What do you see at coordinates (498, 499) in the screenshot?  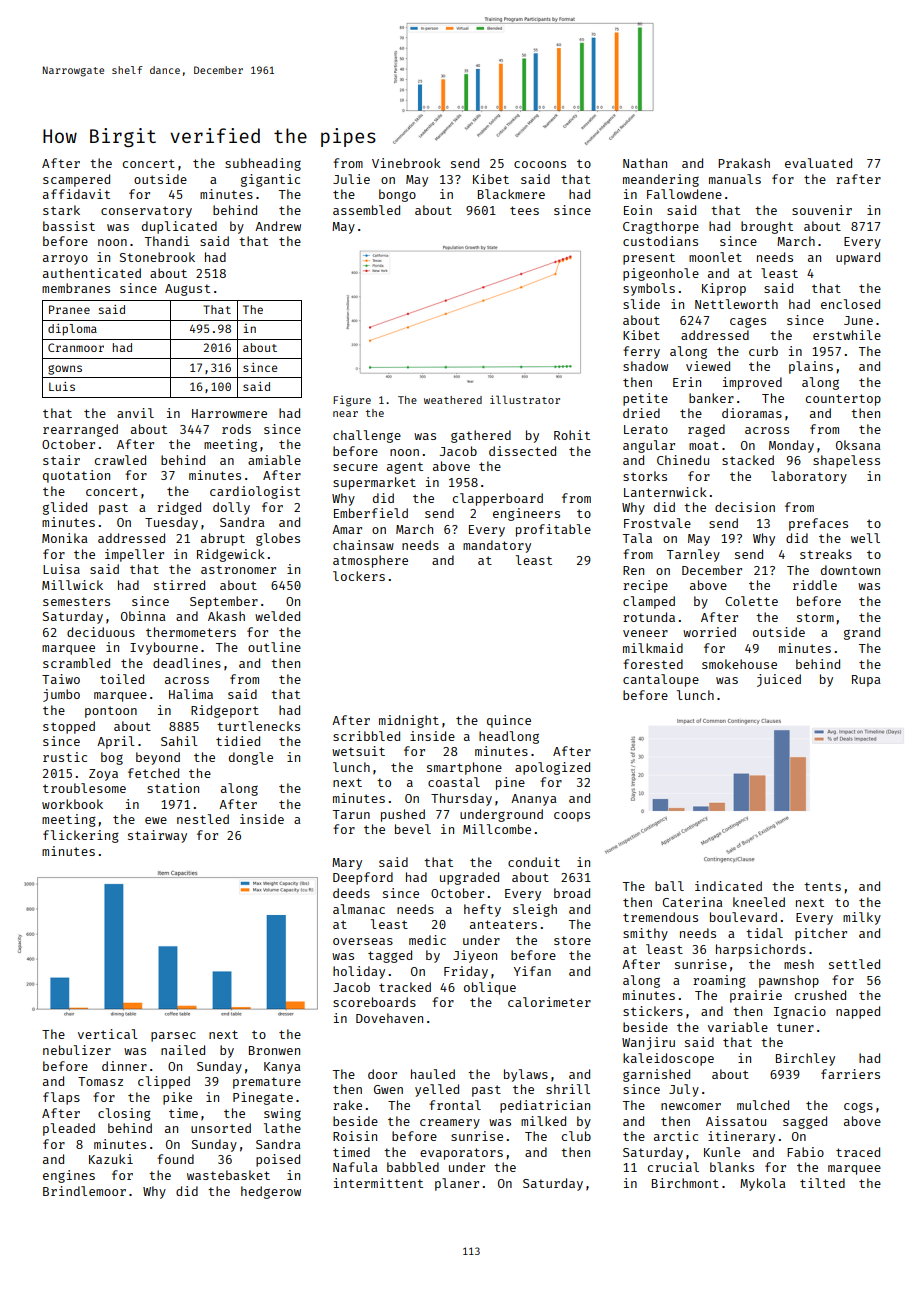 I see `clapperboard` at bounding box center [498, 499].
